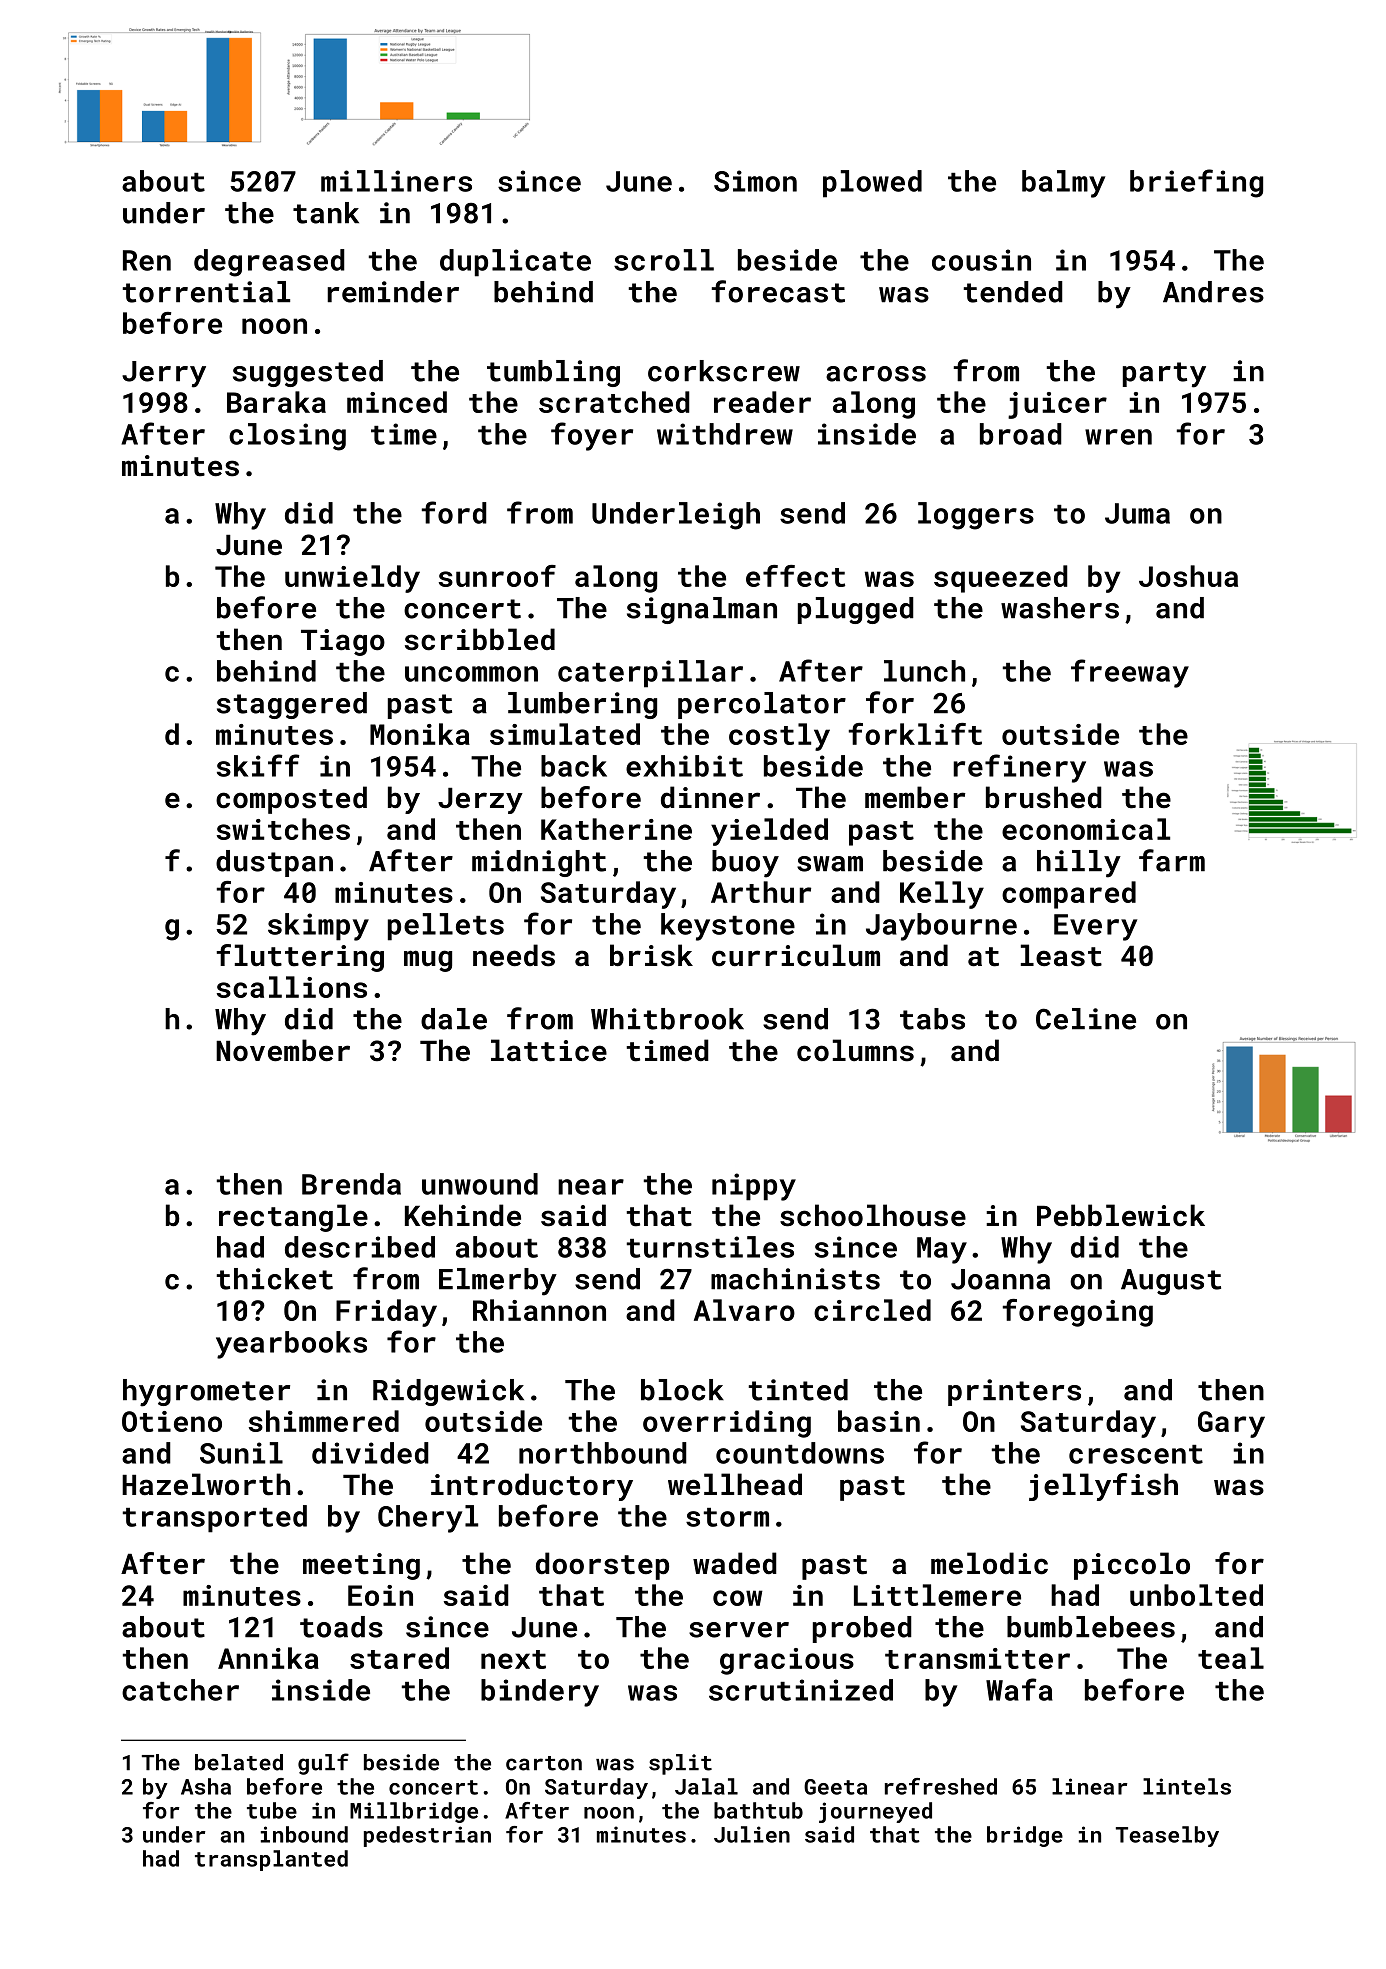  Describe the element at coordinates (271, 1860) in the screenshot. I see `transplanted` at that location.
